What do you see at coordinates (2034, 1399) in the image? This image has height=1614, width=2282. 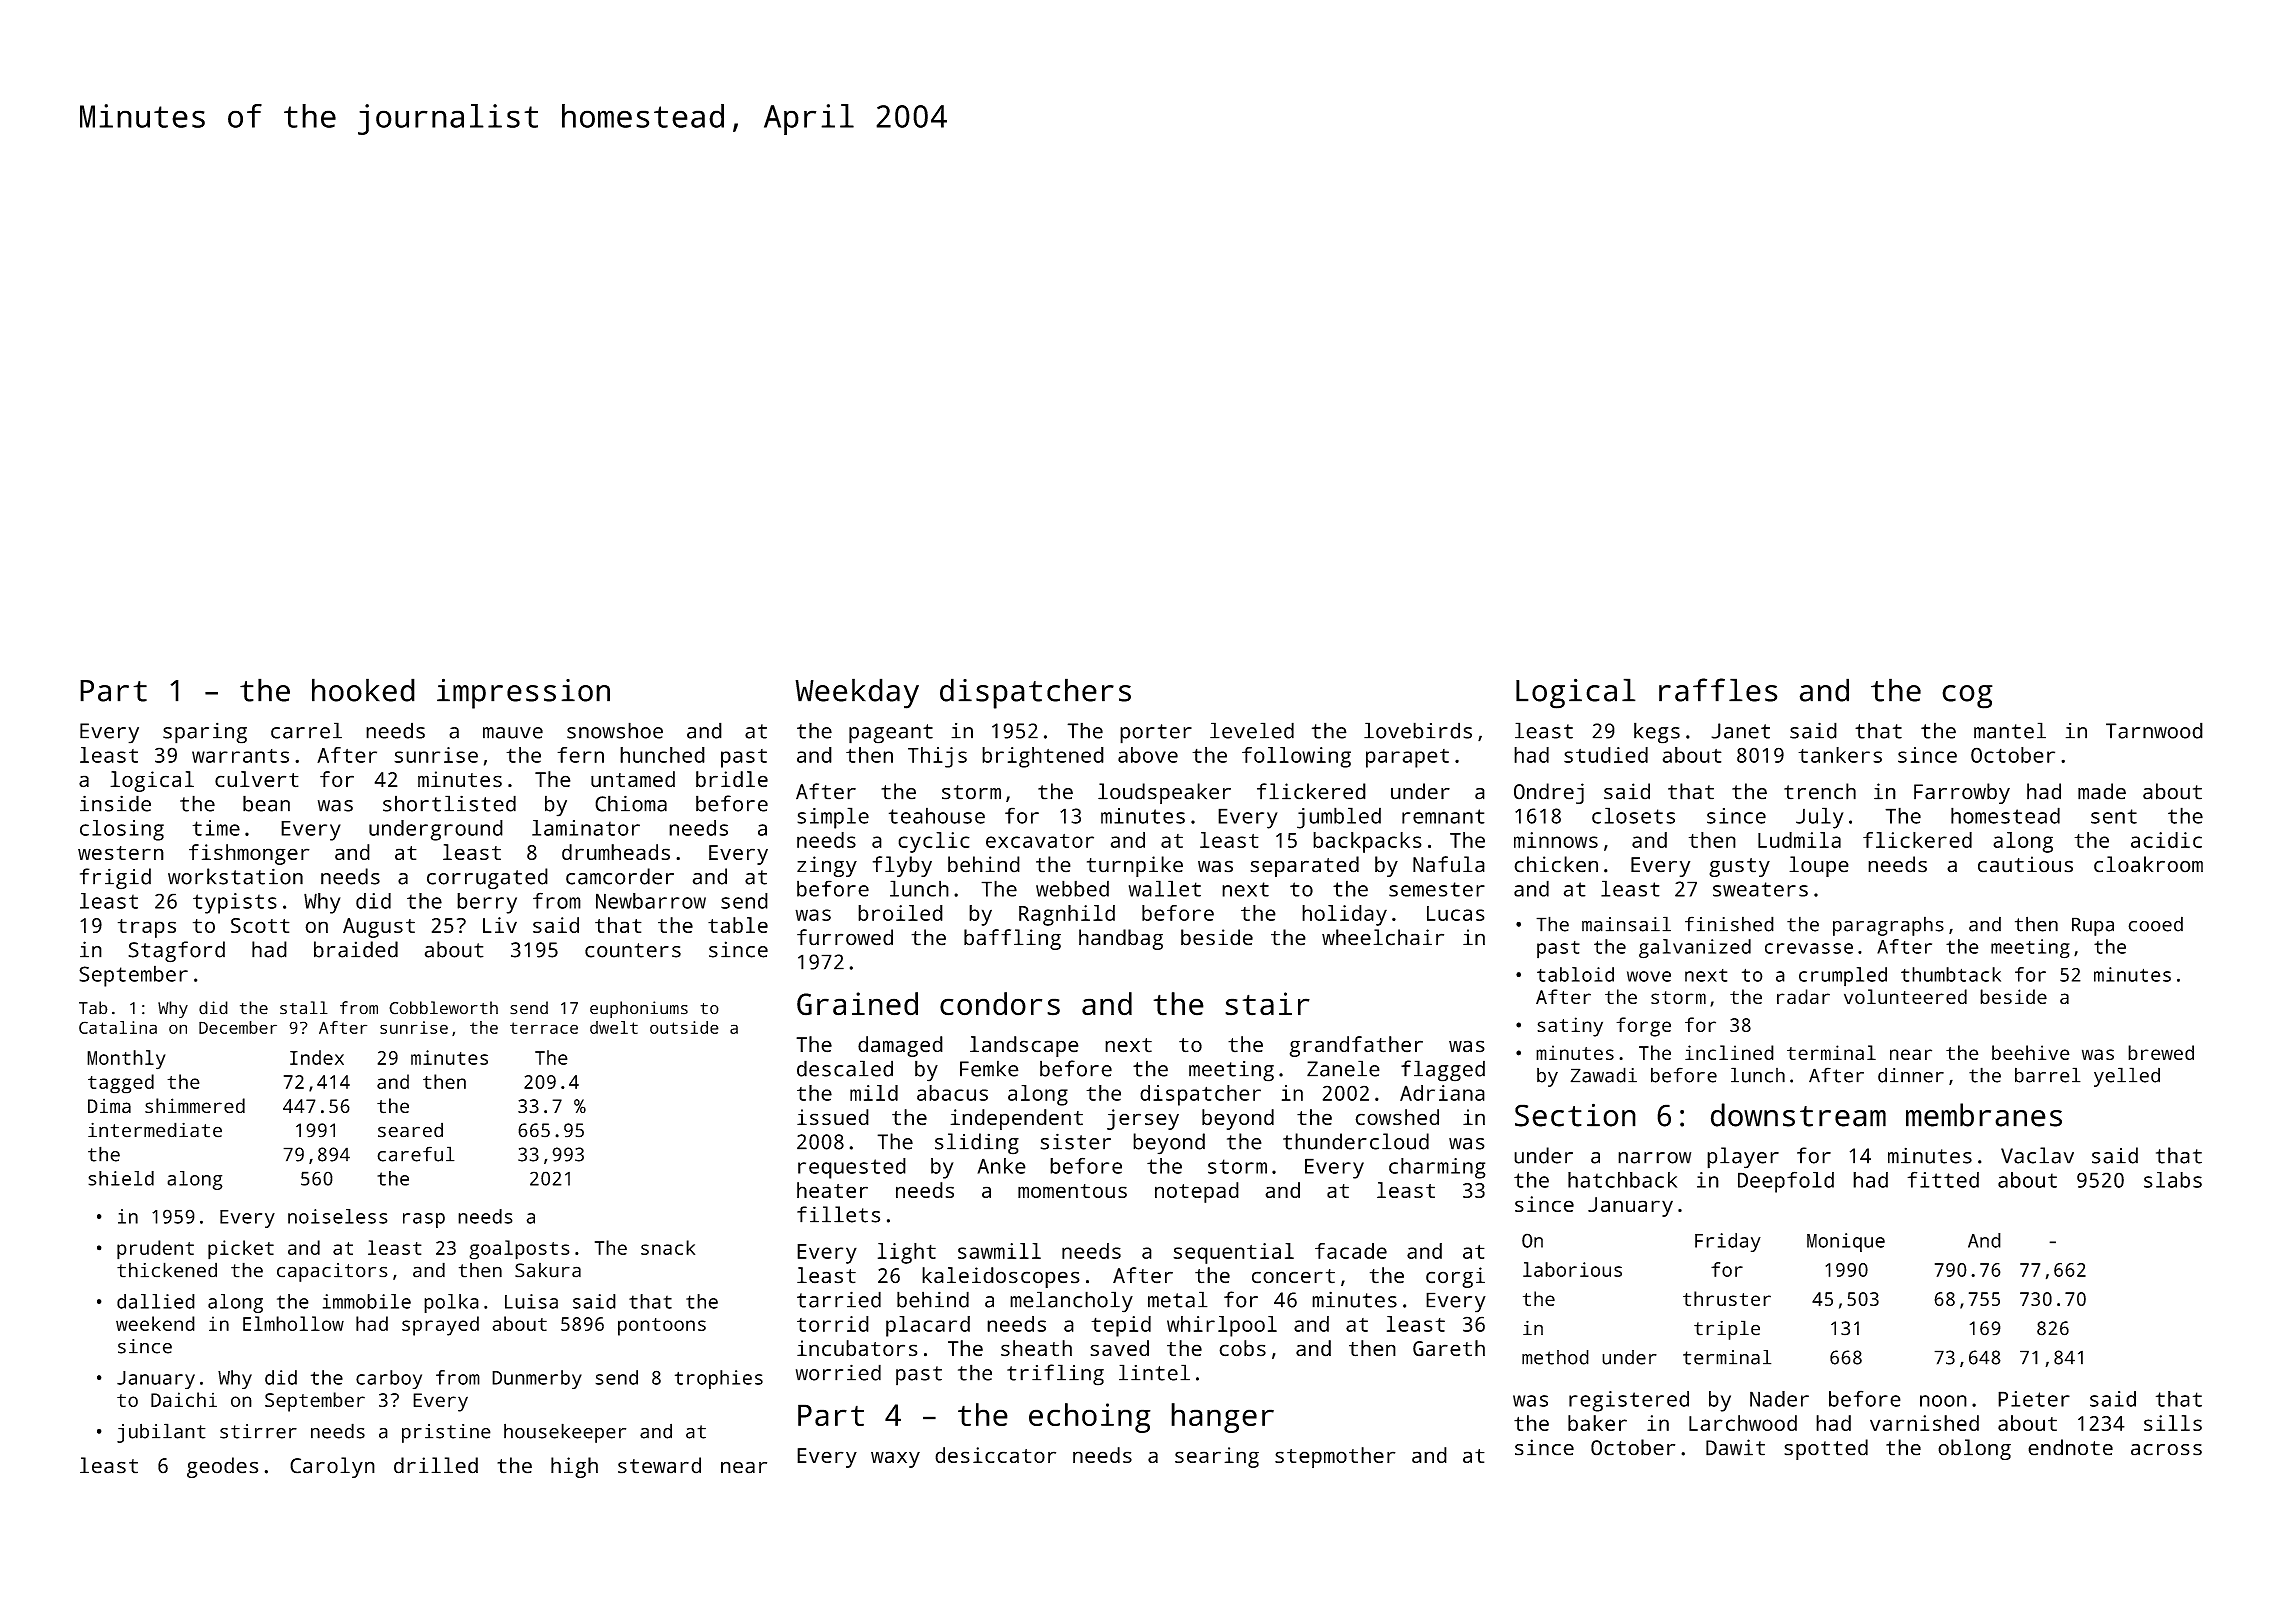 I see `Pieter` at bounding box center [2034, 1399].
